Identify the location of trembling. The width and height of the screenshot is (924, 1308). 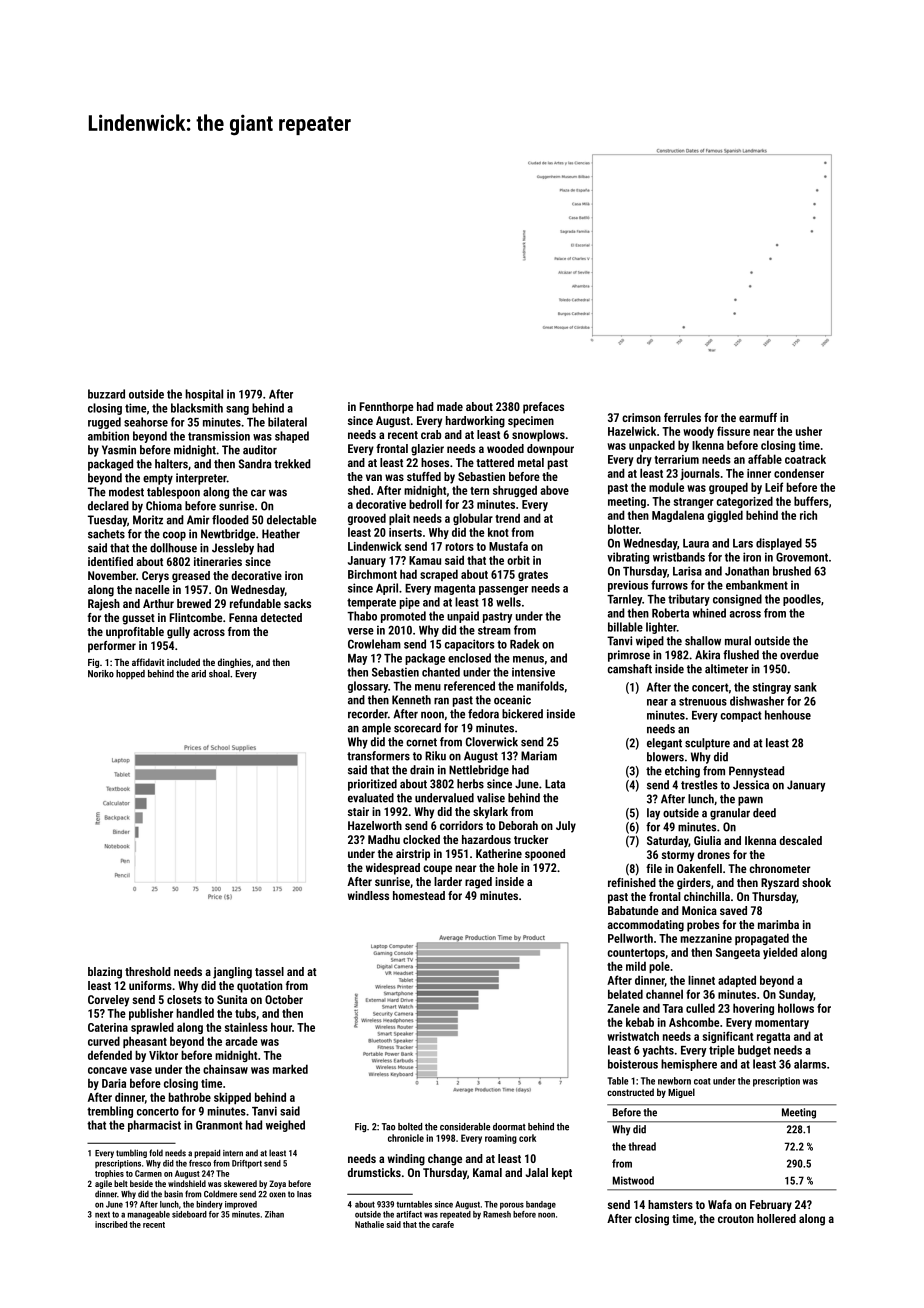
(110, 1112).
